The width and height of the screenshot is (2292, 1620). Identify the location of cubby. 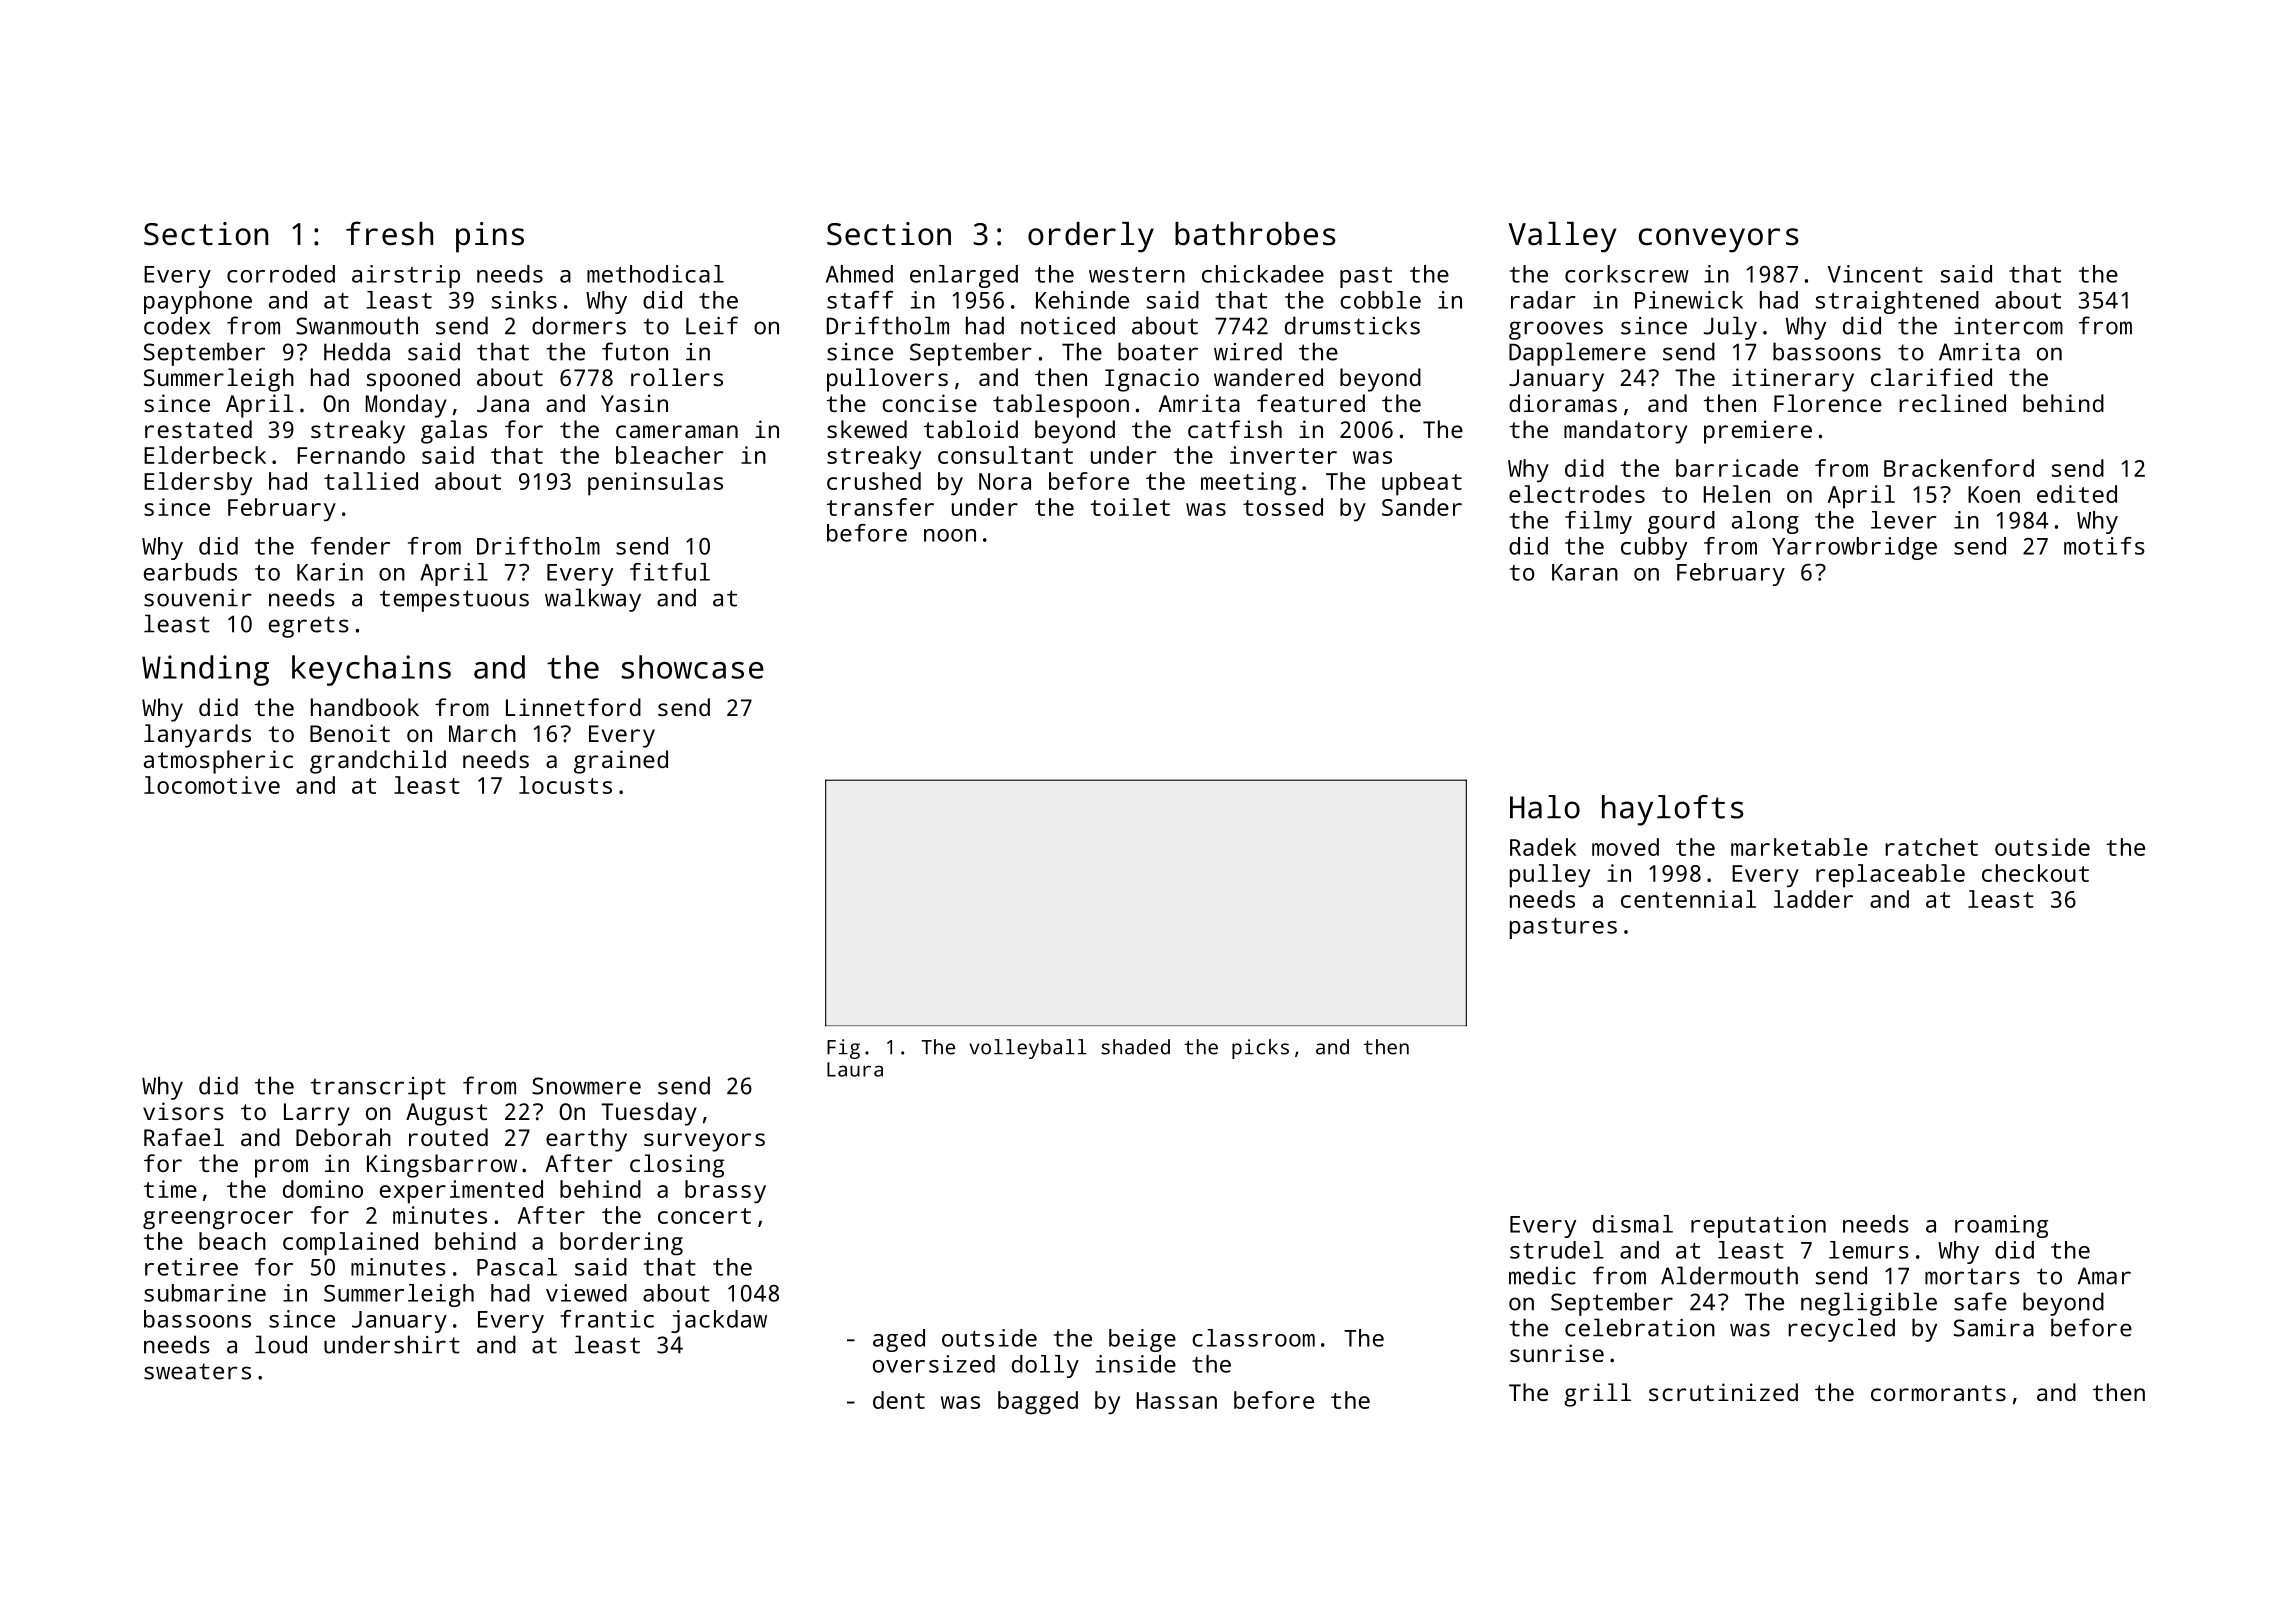
(1654, 548).
